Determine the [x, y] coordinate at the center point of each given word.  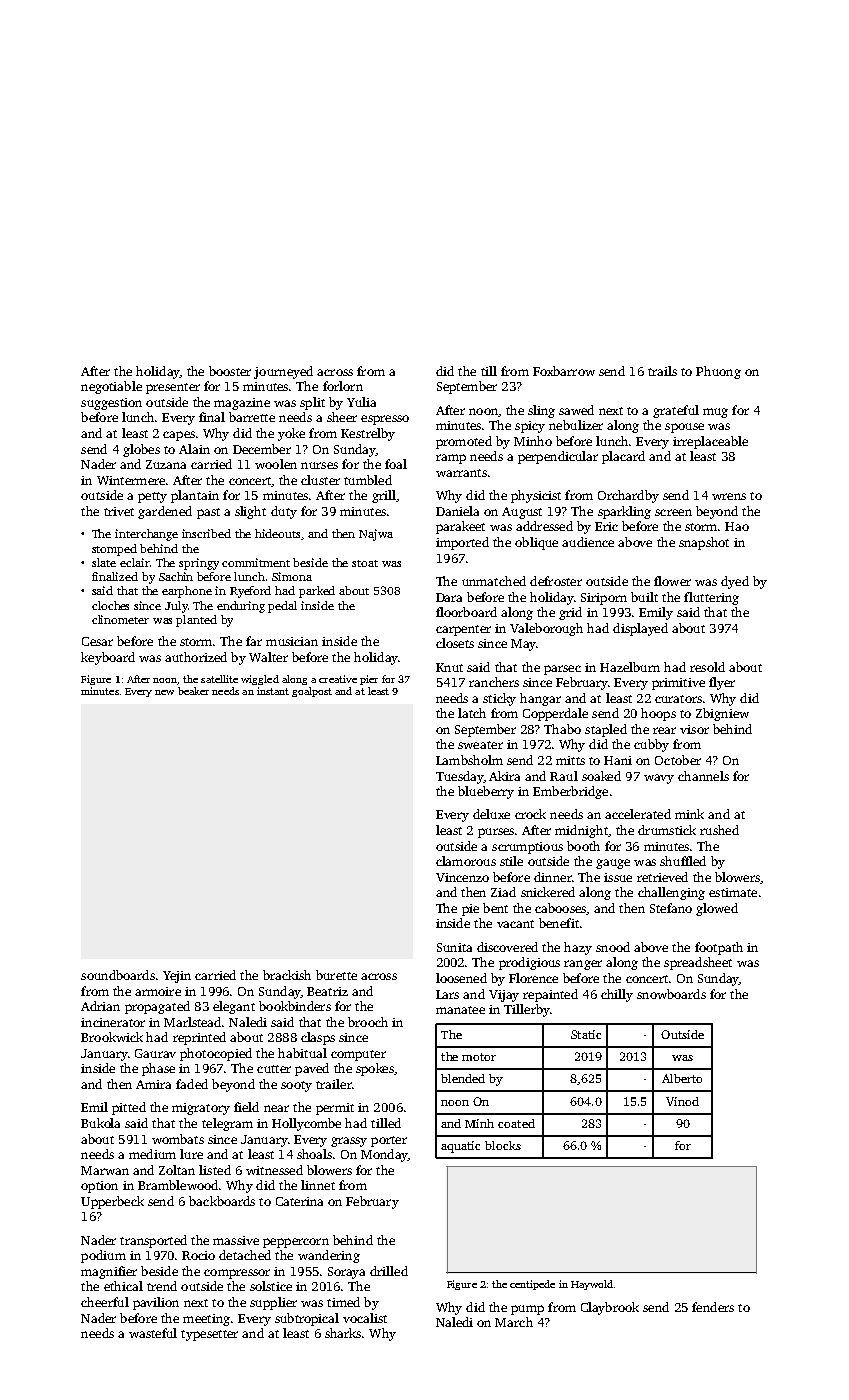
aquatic [460, 1147]
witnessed [274, 1170]
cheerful [105, 1302]
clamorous [466, 861]
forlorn [343, 386]
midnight [581, 831]
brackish [287, 975]
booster [230, 371]
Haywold [592, 1285]
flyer [722, 683]
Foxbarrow [564, 371]
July [176, 607]
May [523, 645]
